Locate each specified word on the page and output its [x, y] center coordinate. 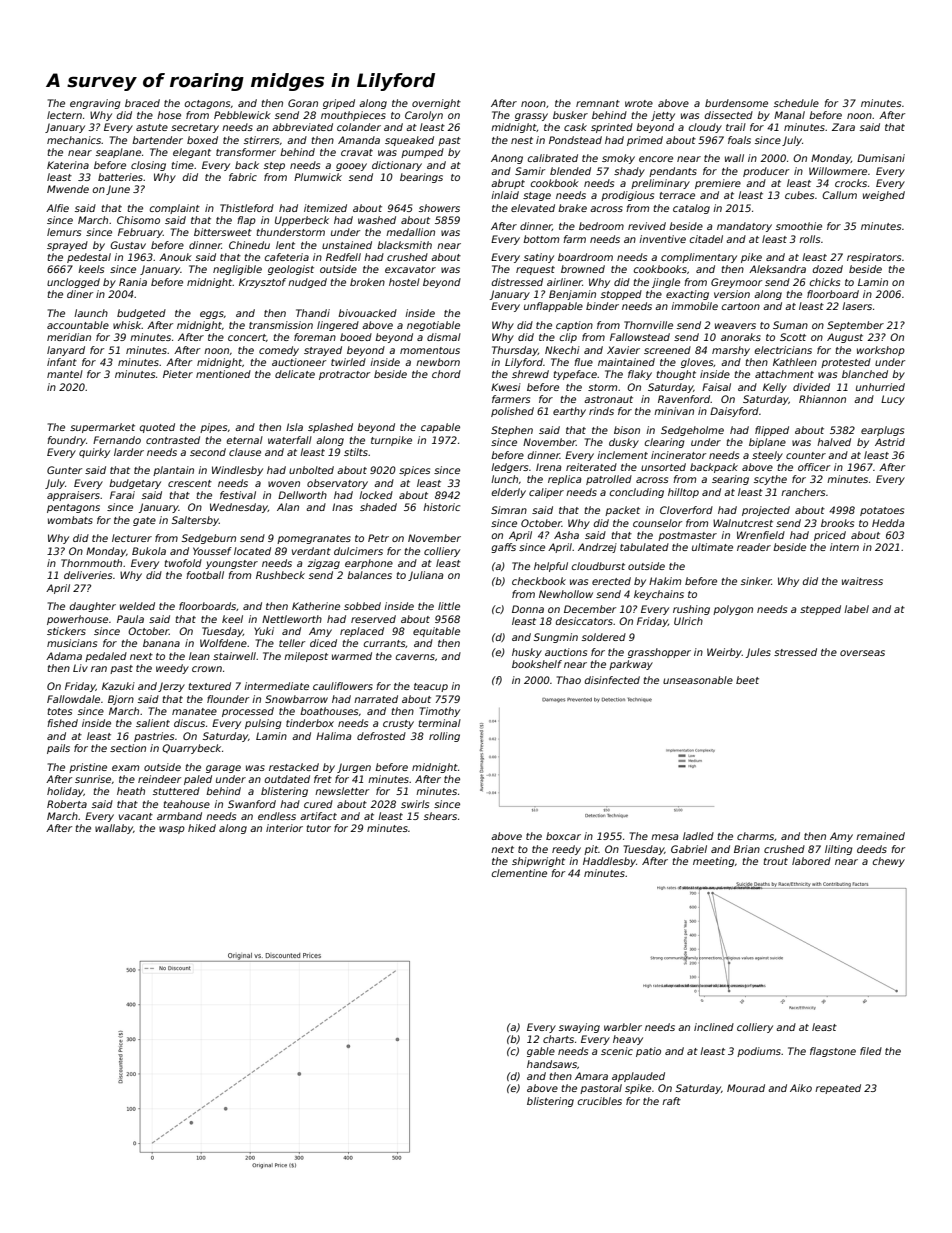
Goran [303, 103]
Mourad [746, 1088]
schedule [796, 103]
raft [671, 1101]
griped [339, 104]
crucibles [600, 1101]
